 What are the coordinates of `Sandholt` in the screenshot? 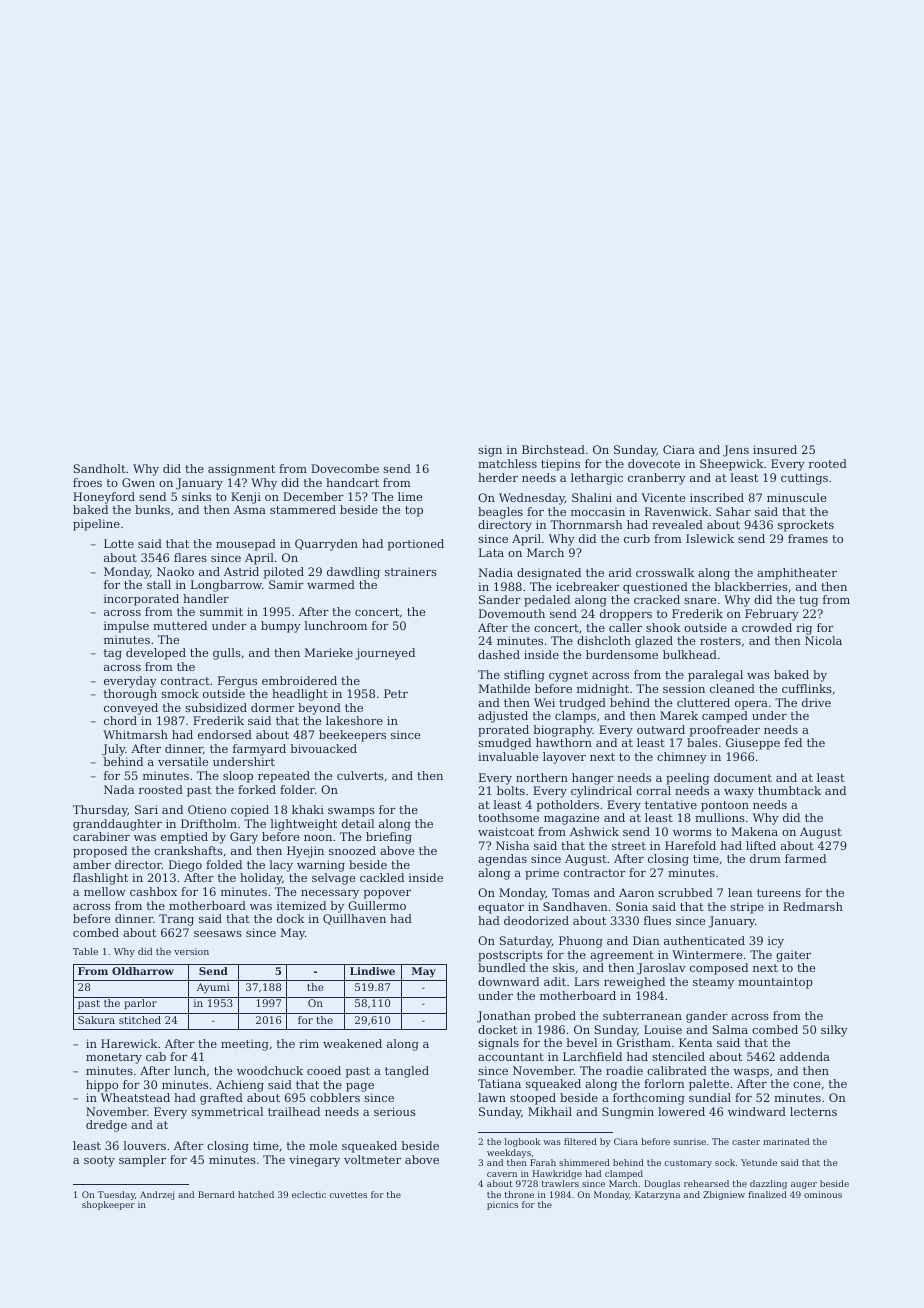 It's located at (100, 468).
